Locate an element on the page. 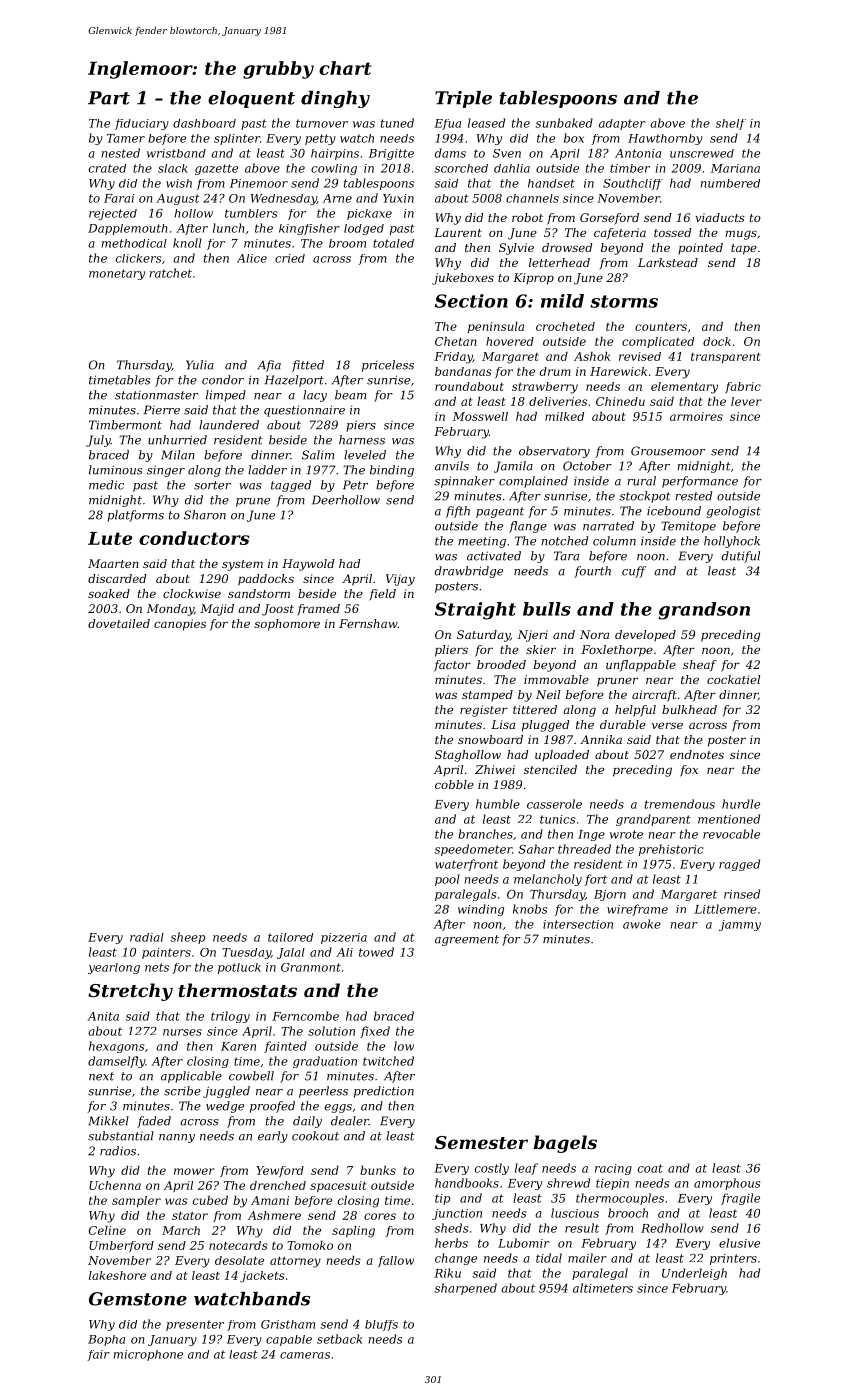  Semester is located at coordinates (481, 1142).
